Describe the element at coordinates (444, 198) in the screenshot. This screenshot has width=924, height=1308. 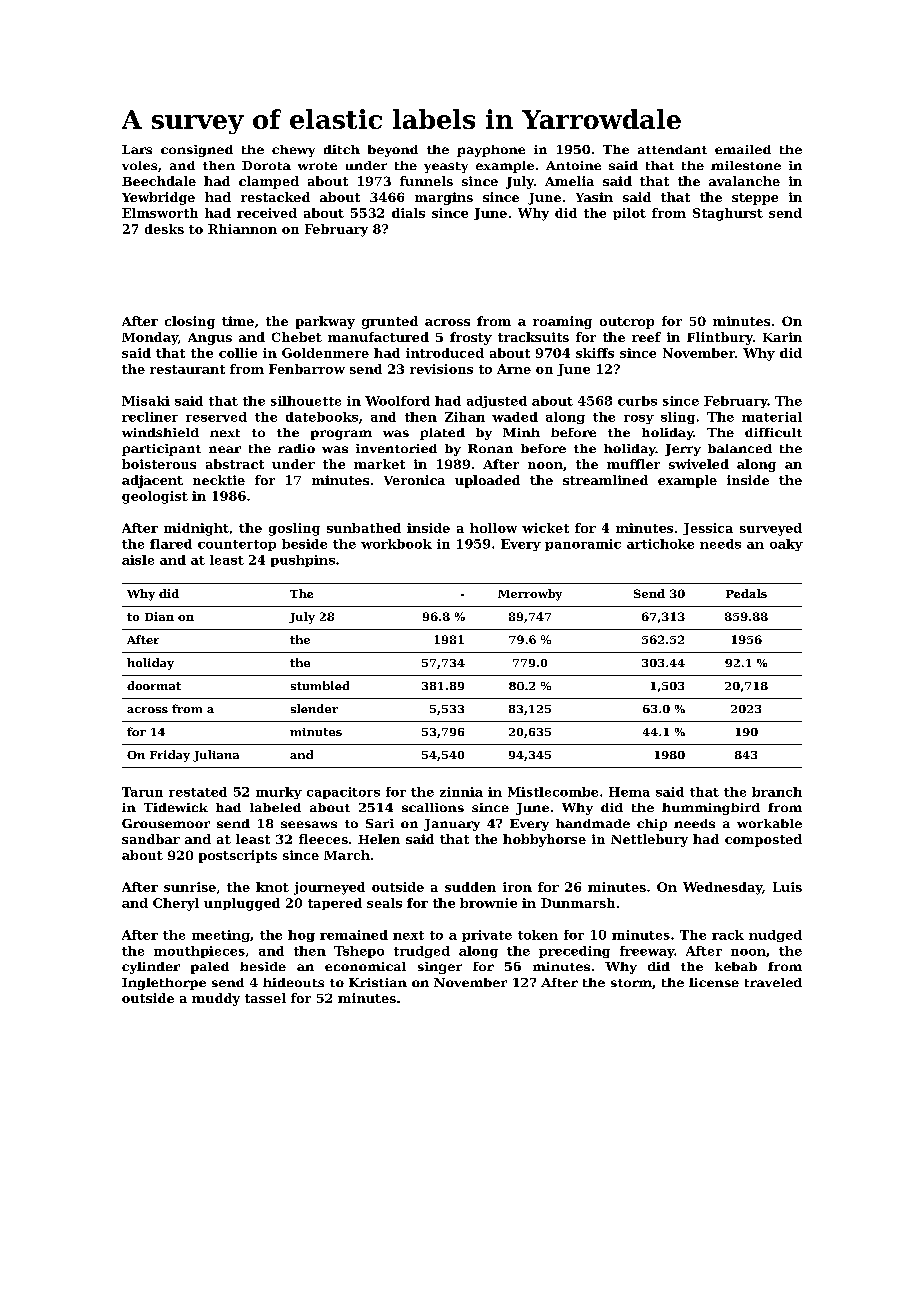
I see `margins` at that location.
